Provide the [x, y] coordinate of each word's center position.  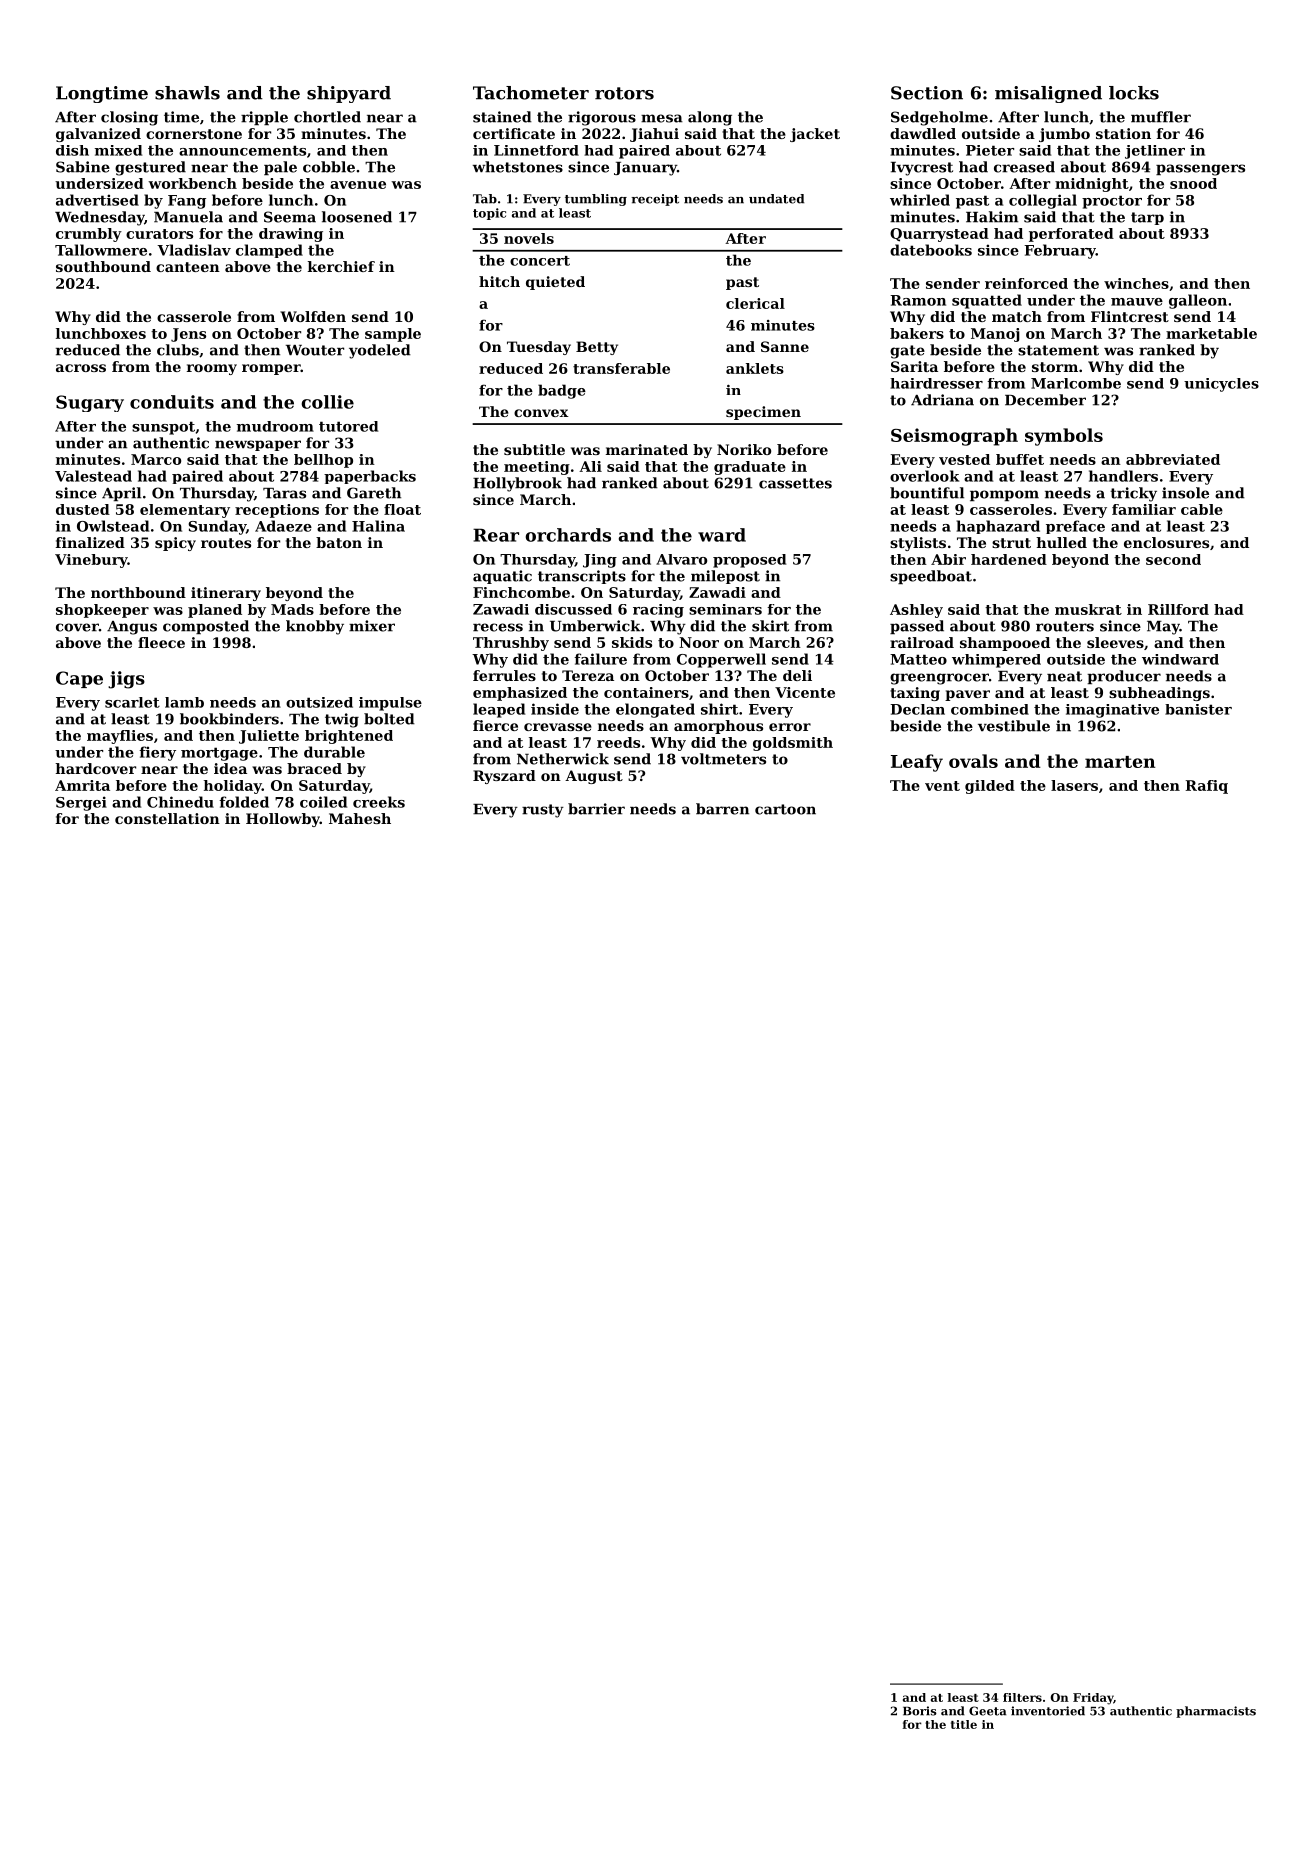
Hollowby [283, 820]
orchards [568, 535]
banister [1198, 709]
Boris [920, 1711]
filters [1022, 1697]
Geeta [987, 1711]
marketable [1211, 333]
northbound [138, 592]
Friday [1093, 1699]
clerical [755, 303]
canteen [188, 267]
